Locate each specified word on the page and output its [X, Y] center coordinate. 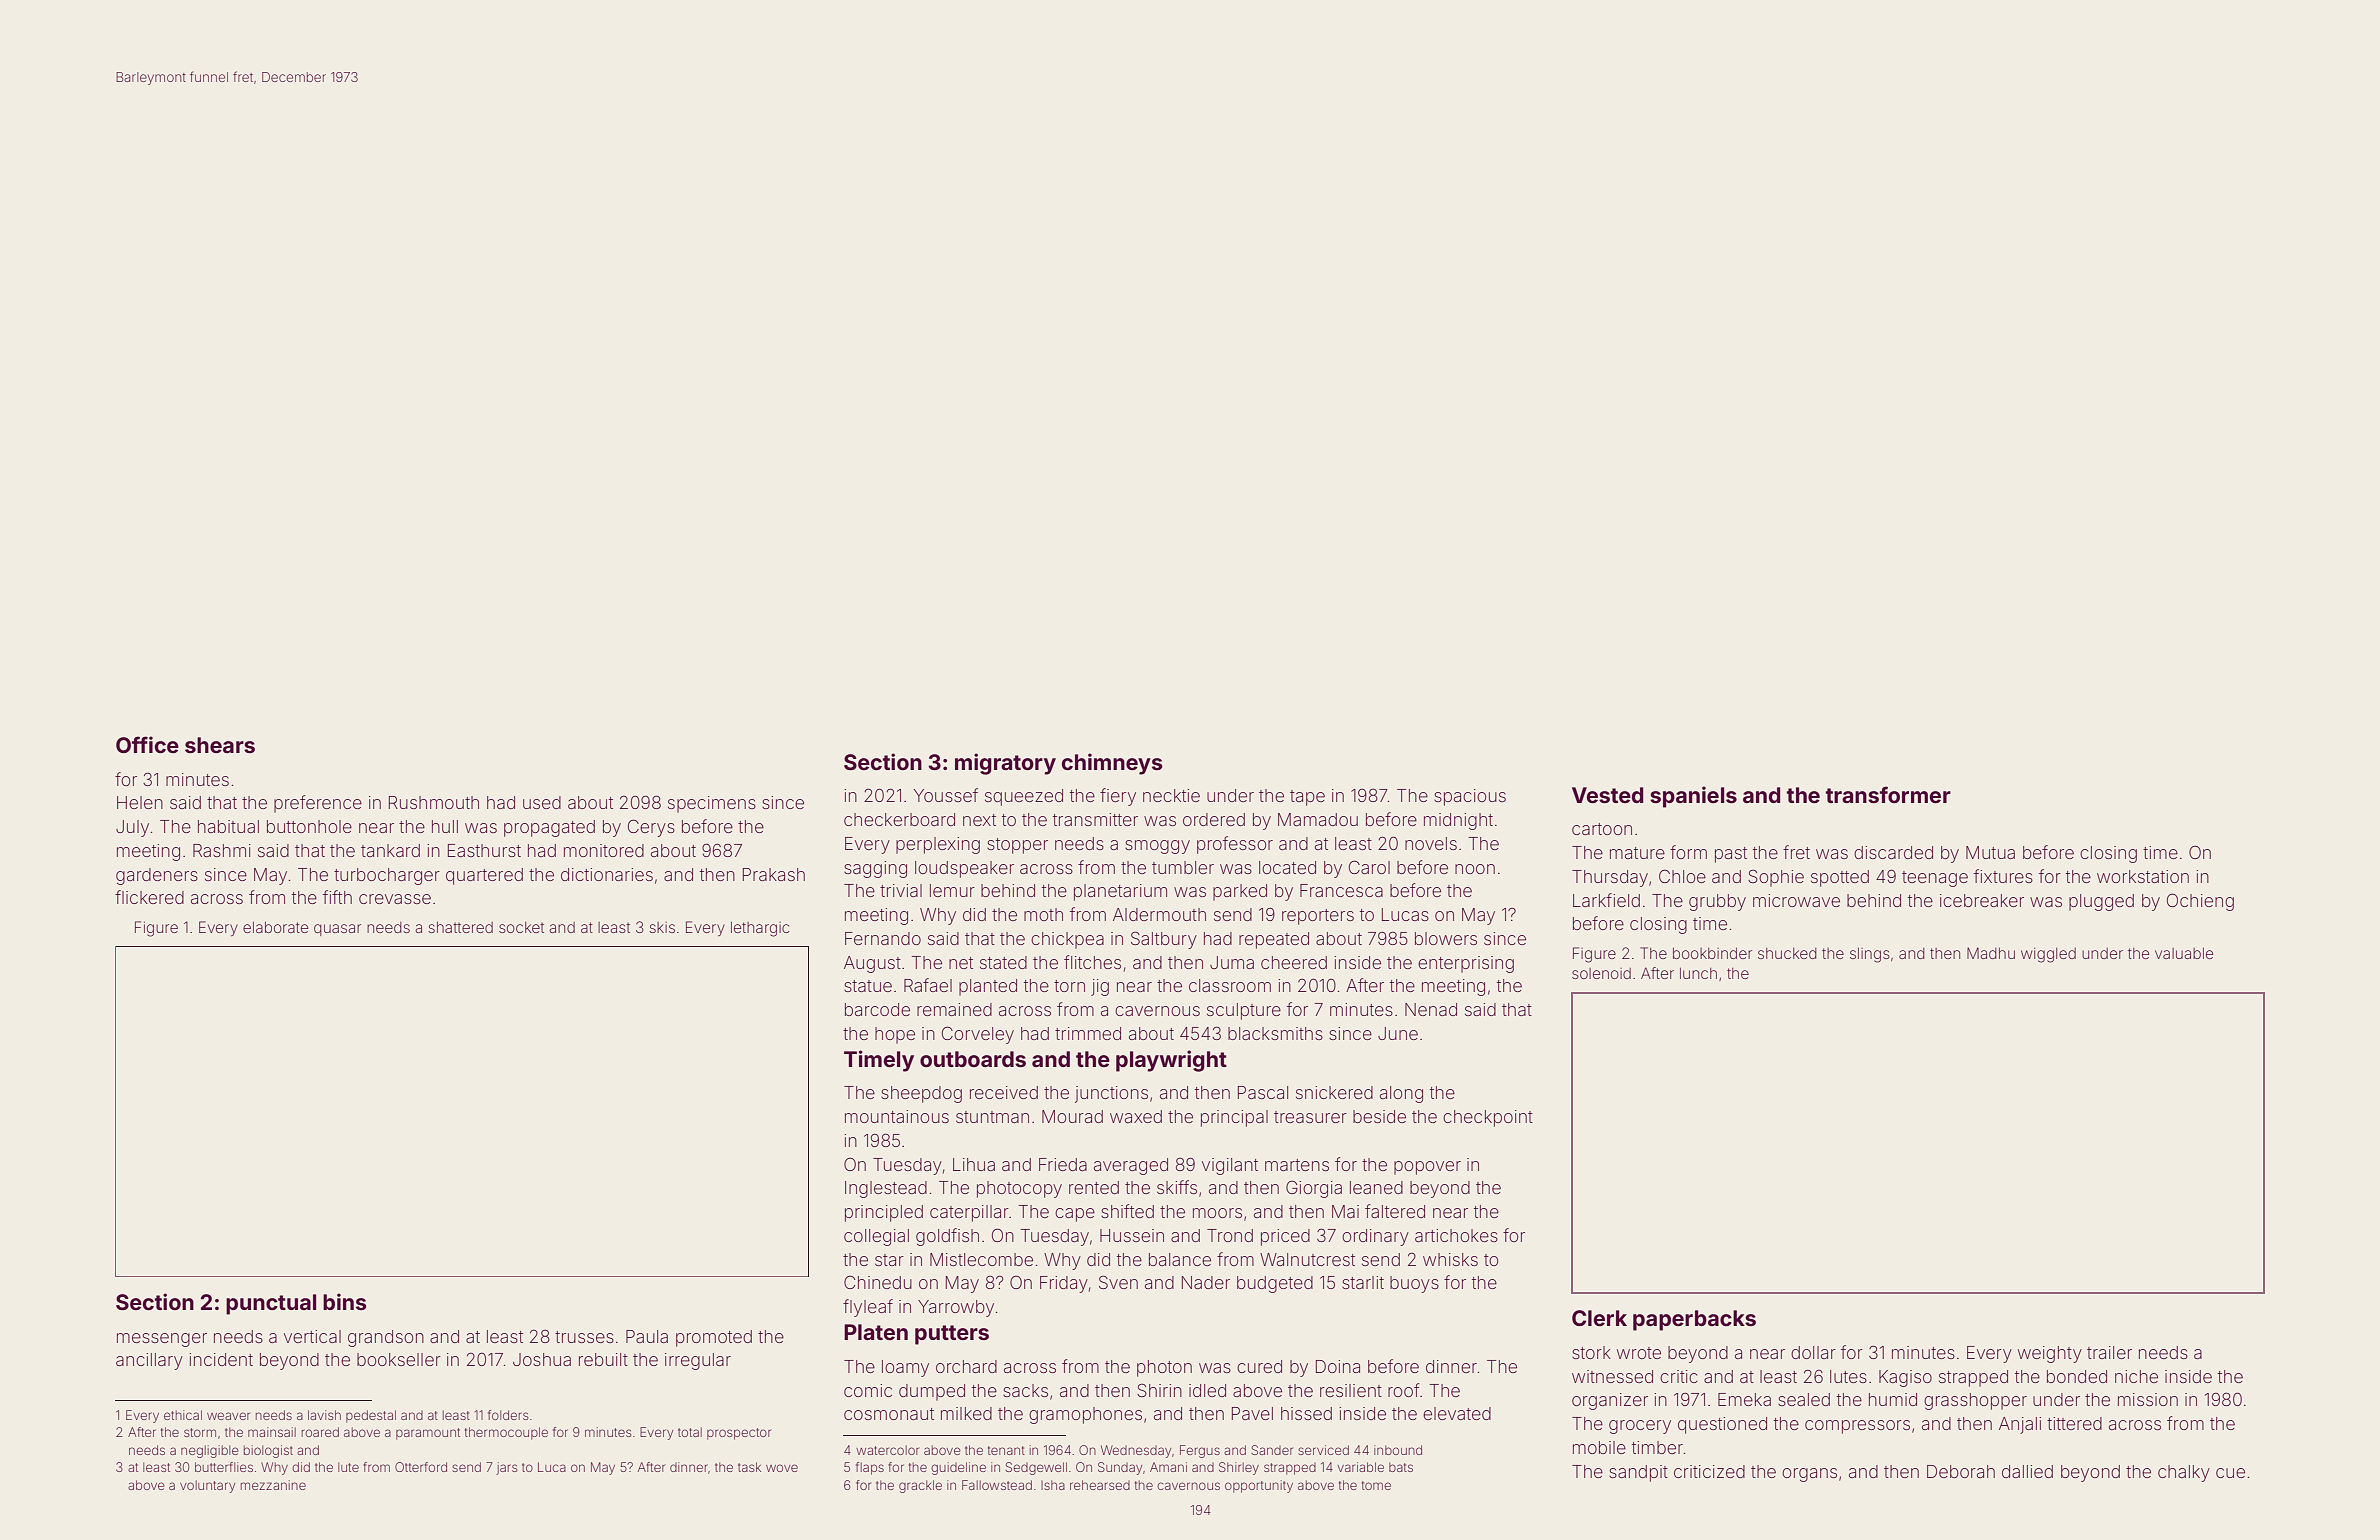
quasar [337, 930]
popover [1427, 1168]
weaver [228, 1416]
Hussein [1132, 1235]
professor [1235, 845]
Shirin [1159, 1390]
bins [345, 1301]
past [1731, 855]
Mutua [1990, 852]
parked [1240, 892]
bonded [2077, 1376]
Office [147, 744]
